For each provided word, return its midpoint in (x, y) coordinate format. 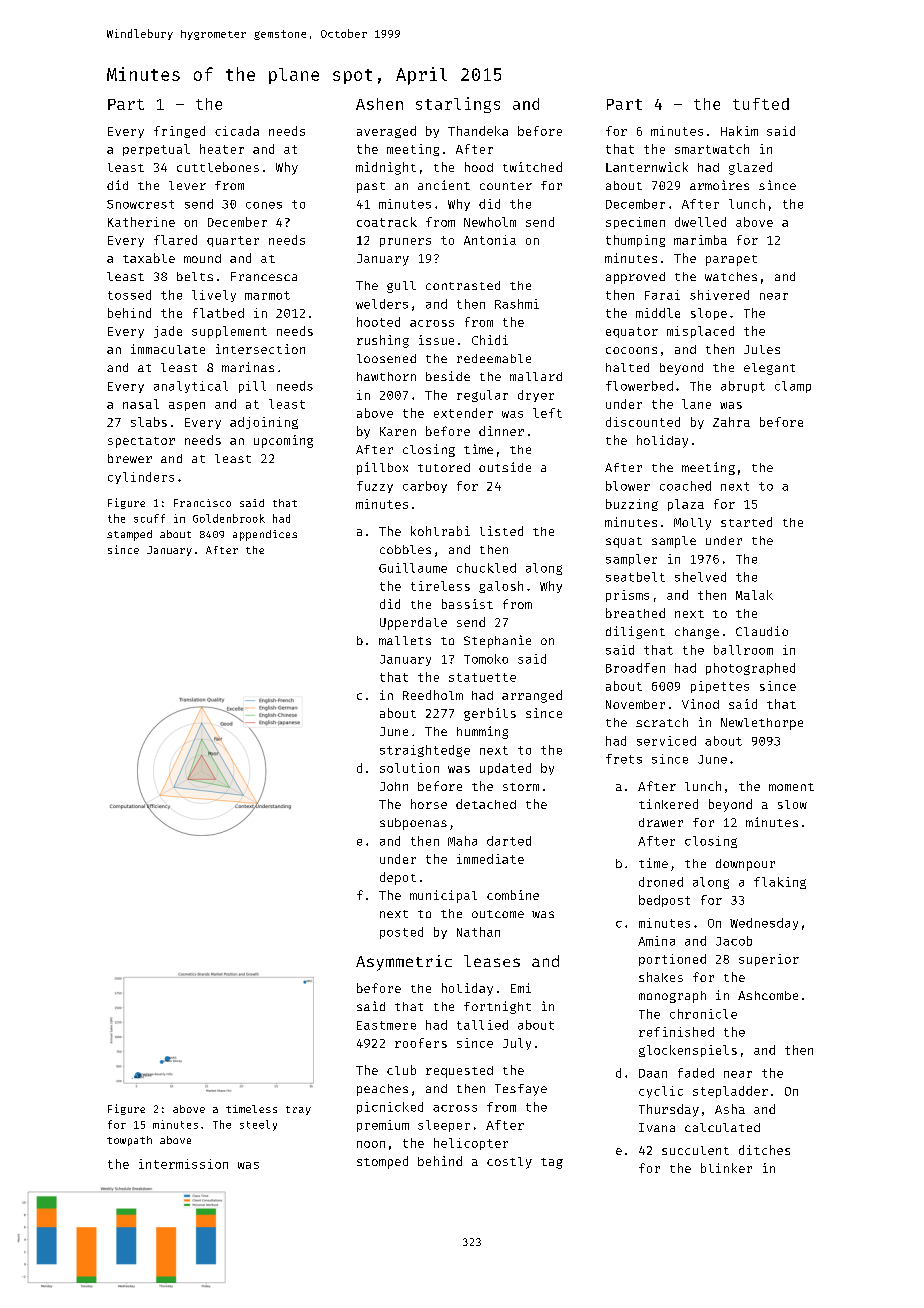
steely (258, 1125)
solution (409, 768)
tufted (761, 104)
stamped (129, 535)
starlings (458, 105)
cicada (237, 131)
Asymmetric (404, 963)
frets (624, 759)
